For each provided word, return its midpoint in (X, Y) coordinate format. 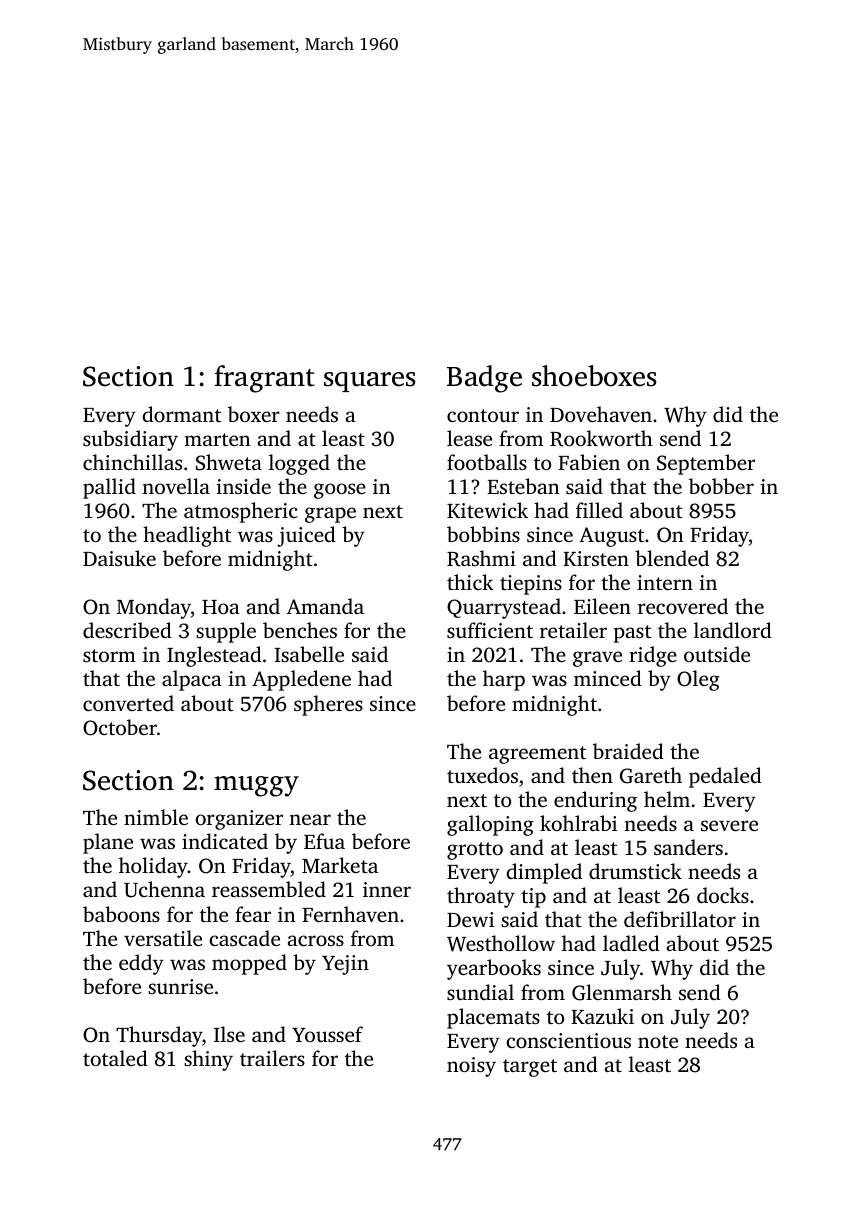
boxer (254, 414)
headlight (187, 536)
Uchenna (164, 889)
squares (370, 382)
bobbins (483, 534)
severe (729, 825)
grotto (475, 851)
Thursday (159, 1036)
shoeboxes (594, 376)
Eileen (602, 606)
